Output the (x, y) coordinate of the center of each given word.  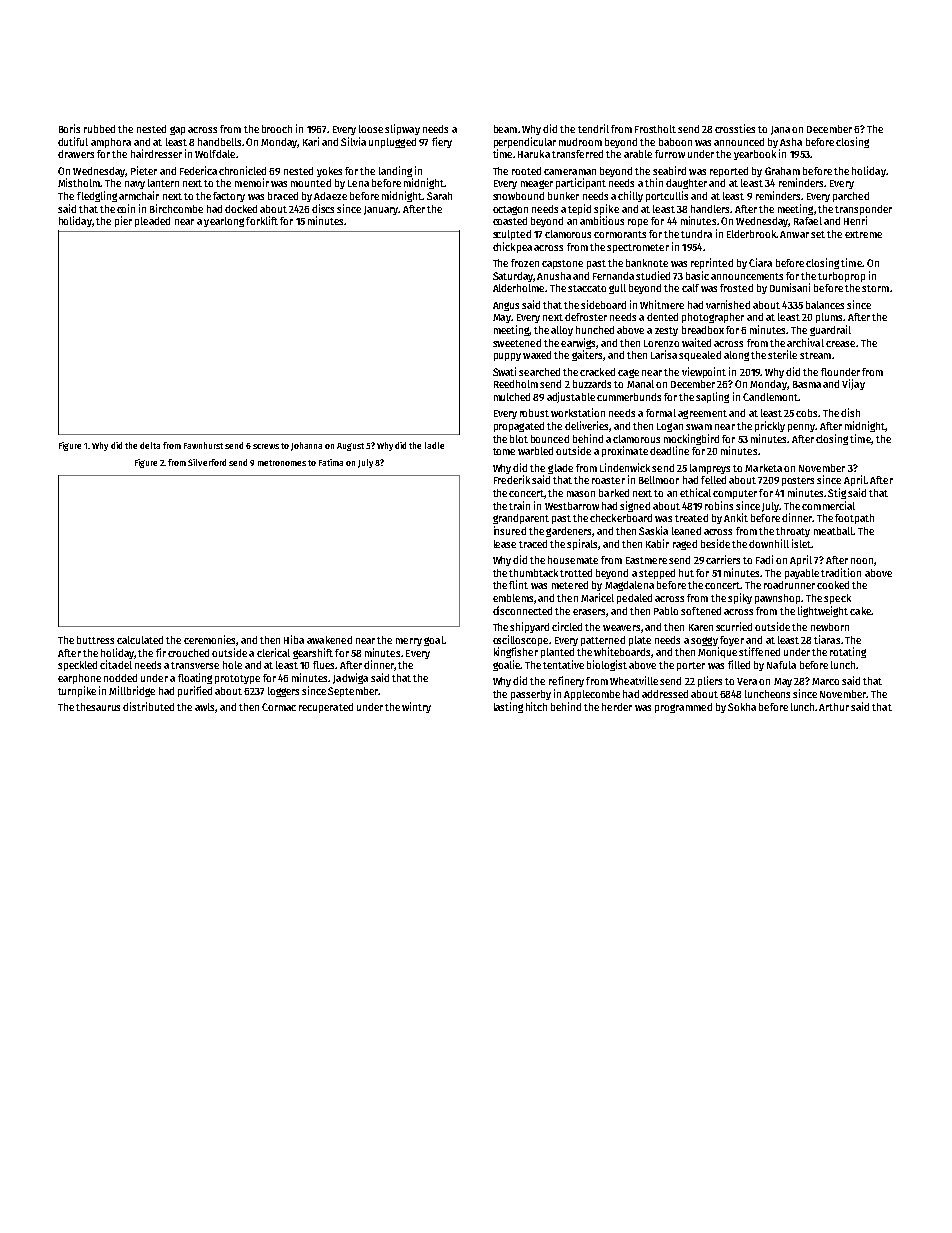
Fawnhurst (203, 445)
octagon (510, 210)
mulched (512, 397)
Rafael (808, 221)
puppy (507, 357)
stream (815, 355)
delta (150, 445)
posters (798, 481)
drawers (76, 154)
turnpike (77, 691)
